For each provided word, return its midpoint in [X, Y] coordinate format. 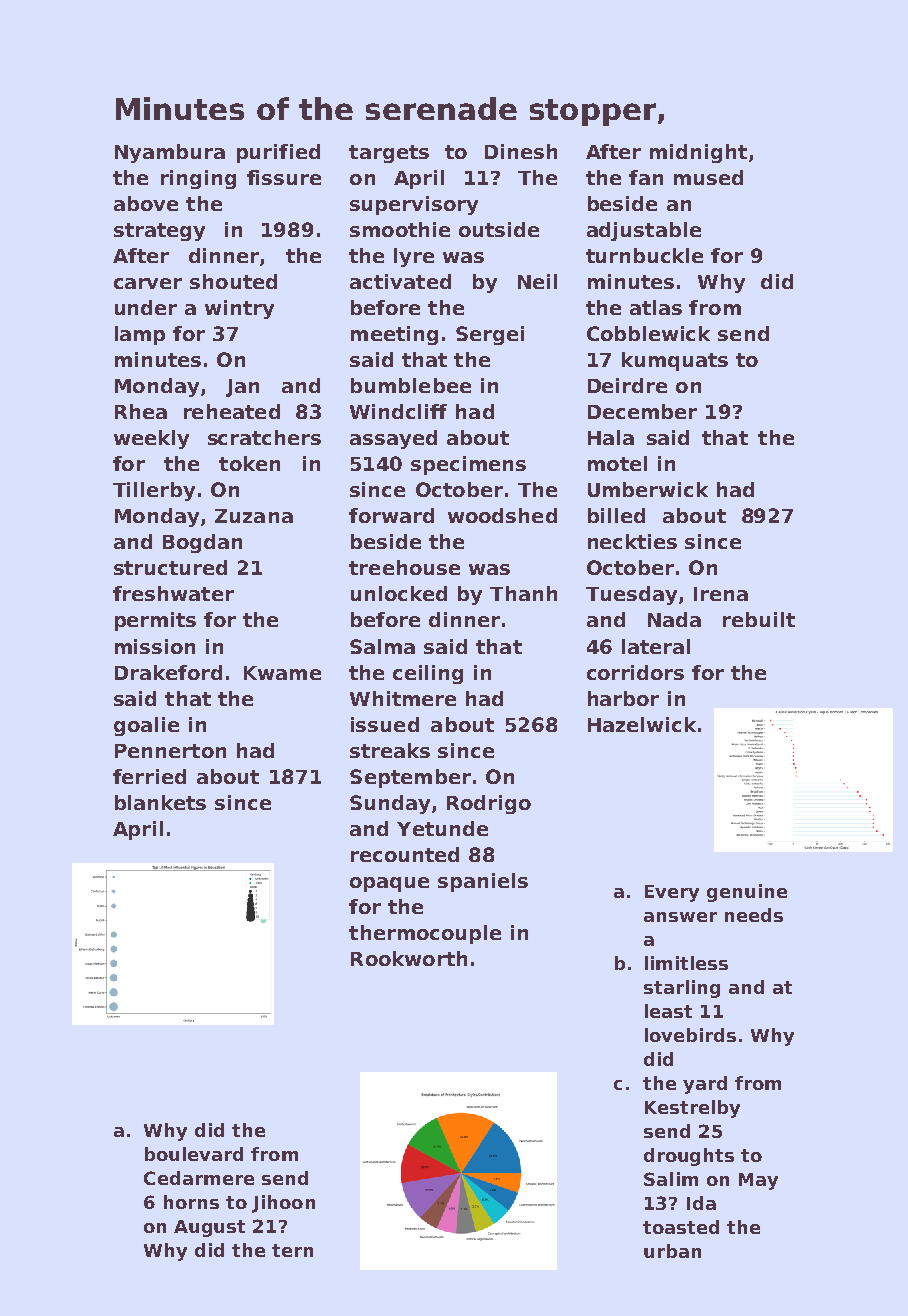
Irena [721, 594]
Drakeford [168, 672]
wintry [239, 309]
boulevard [194, 1154]
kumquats [675, 361]
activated [400, 281]
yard [705, 1085]
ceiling [428, 674]
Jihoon [283, 1204]
